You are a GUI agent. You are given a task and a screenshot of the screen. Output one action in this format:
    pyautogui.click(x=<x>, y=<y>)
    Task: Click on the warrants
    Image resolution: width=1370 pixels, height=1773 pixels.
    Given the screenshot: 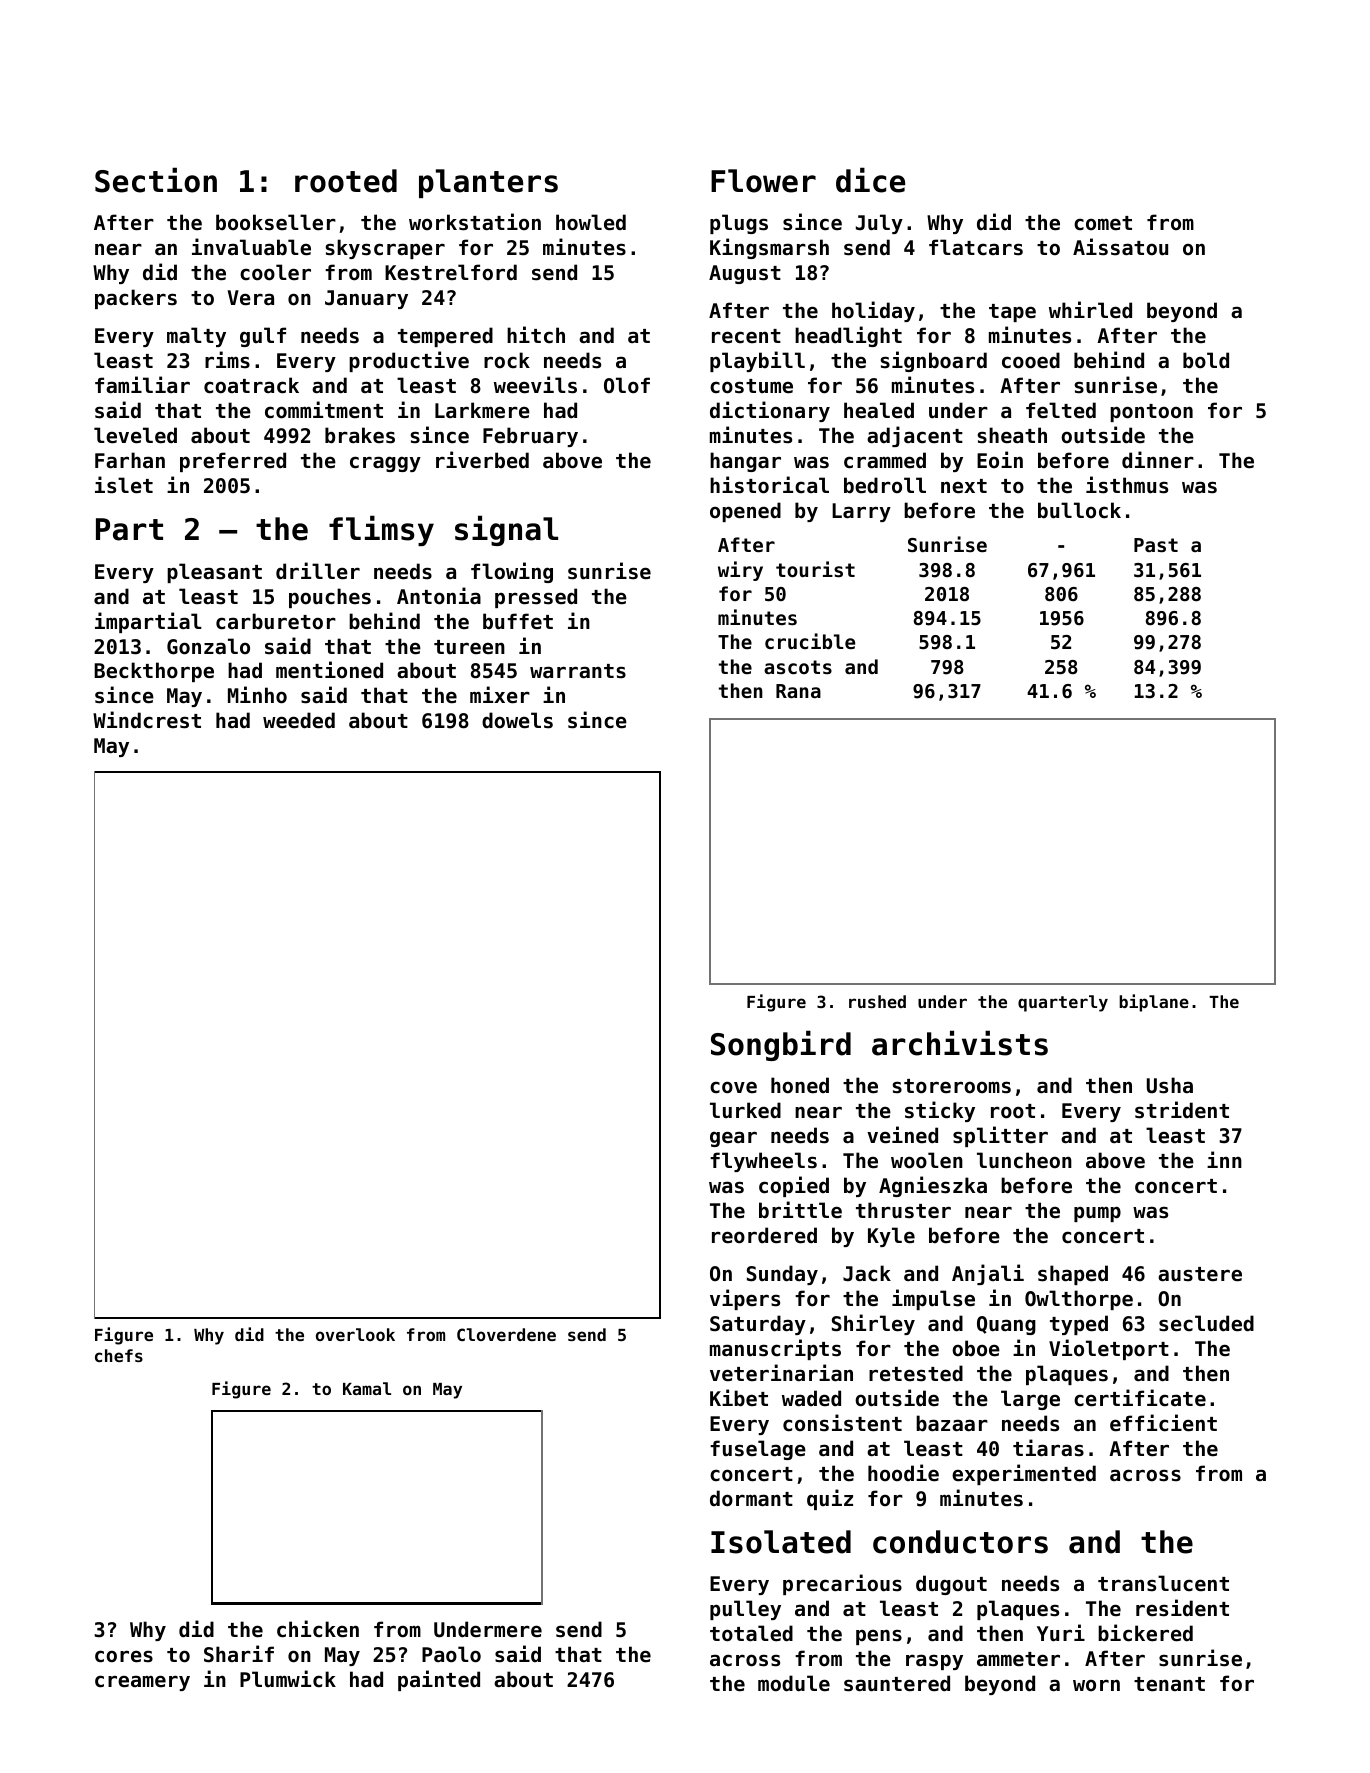 What is the action you would take?
    pyautogui.click(x=578, y=671)
